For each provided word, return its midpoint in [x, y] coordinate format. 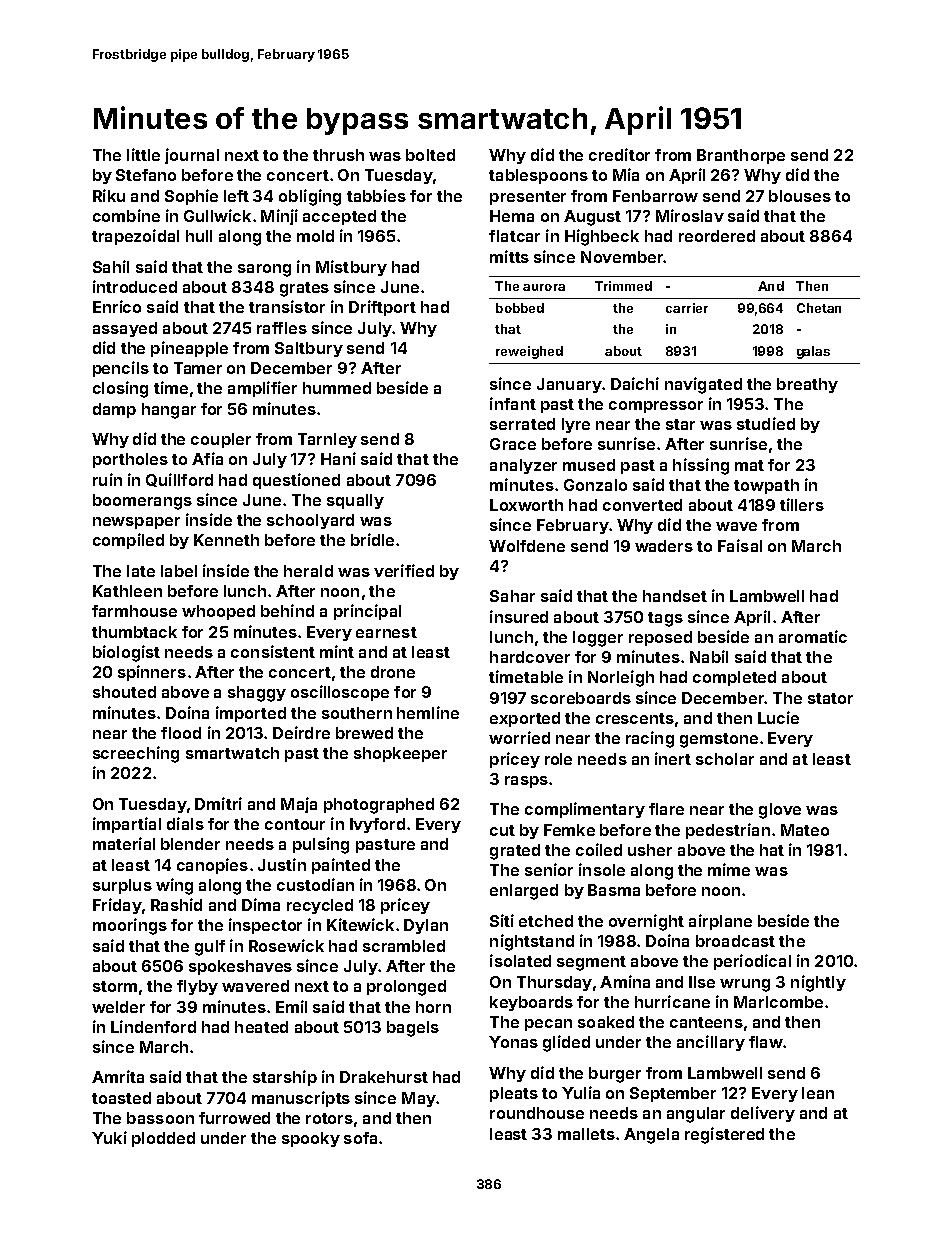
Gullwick [217, 215]
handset [675, 596]
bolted [430, 155]
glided [566, 1043]
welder [118, 1007]
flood [181, 733]
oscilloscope [340, 693]
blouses [800, 196]
